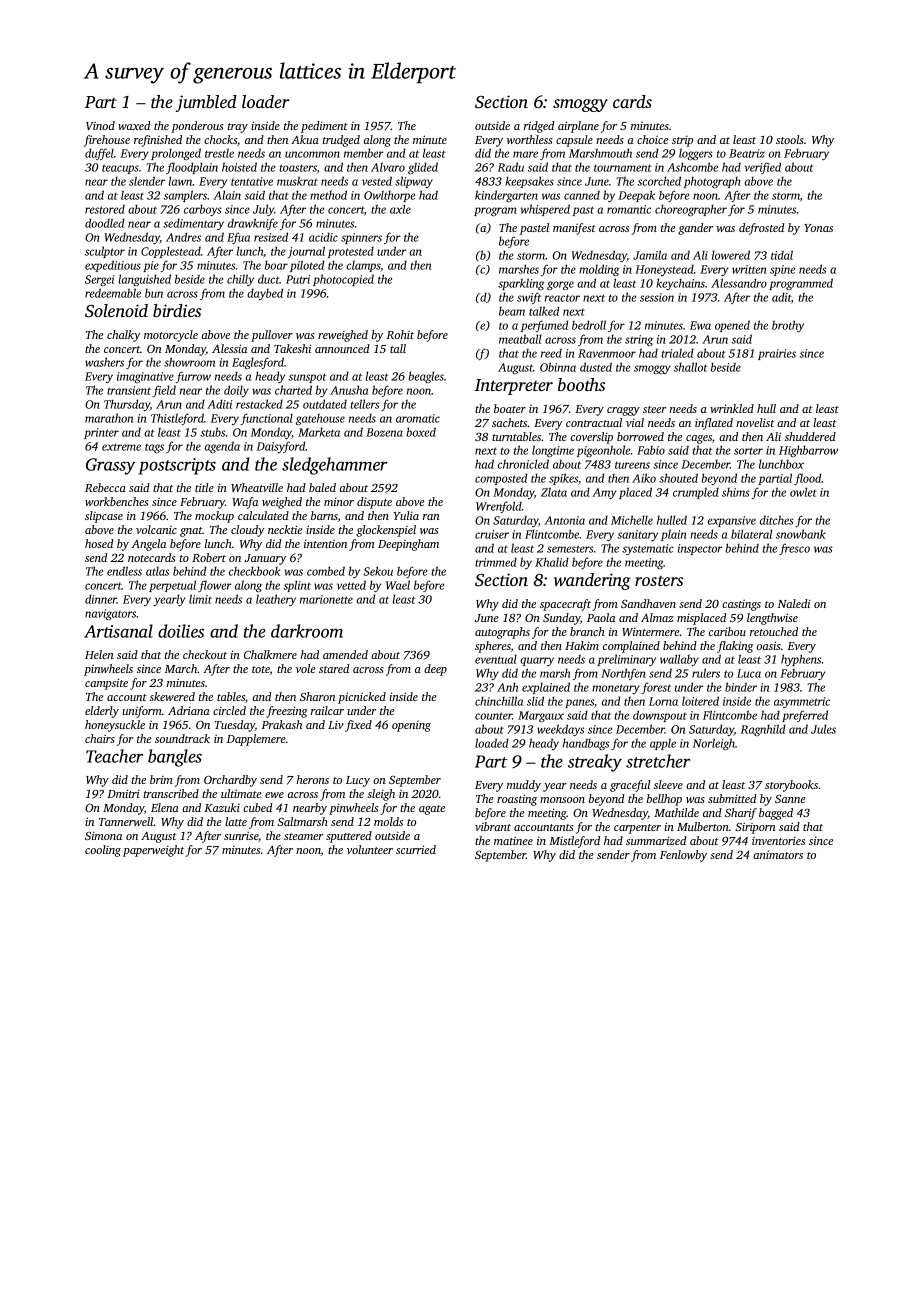  I want to click on session, so click(657, 297).
